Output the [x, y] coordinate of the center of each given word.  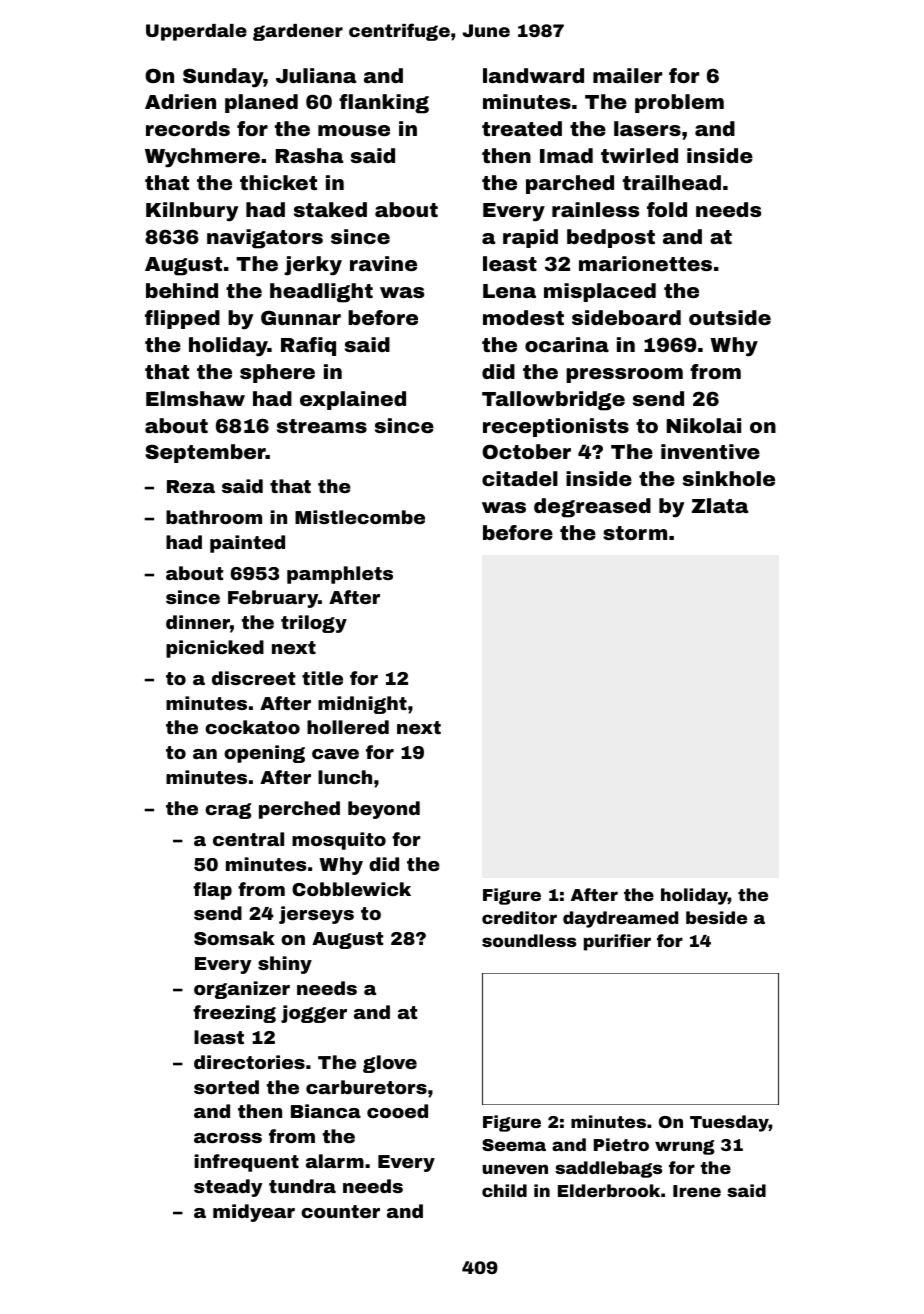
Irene [697, 1191]
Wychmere [202, 158]
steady [228, 1188]
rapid [530, 238]
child [504, 1190]
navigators [265, 239]
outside [730, 317]
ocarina [567, 344]
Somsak [234, 938]
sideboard [626, 317]
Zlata [719, 505]
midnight [362, 705]
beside [716, 917]
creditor [519, 917]
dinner [198, 622]
